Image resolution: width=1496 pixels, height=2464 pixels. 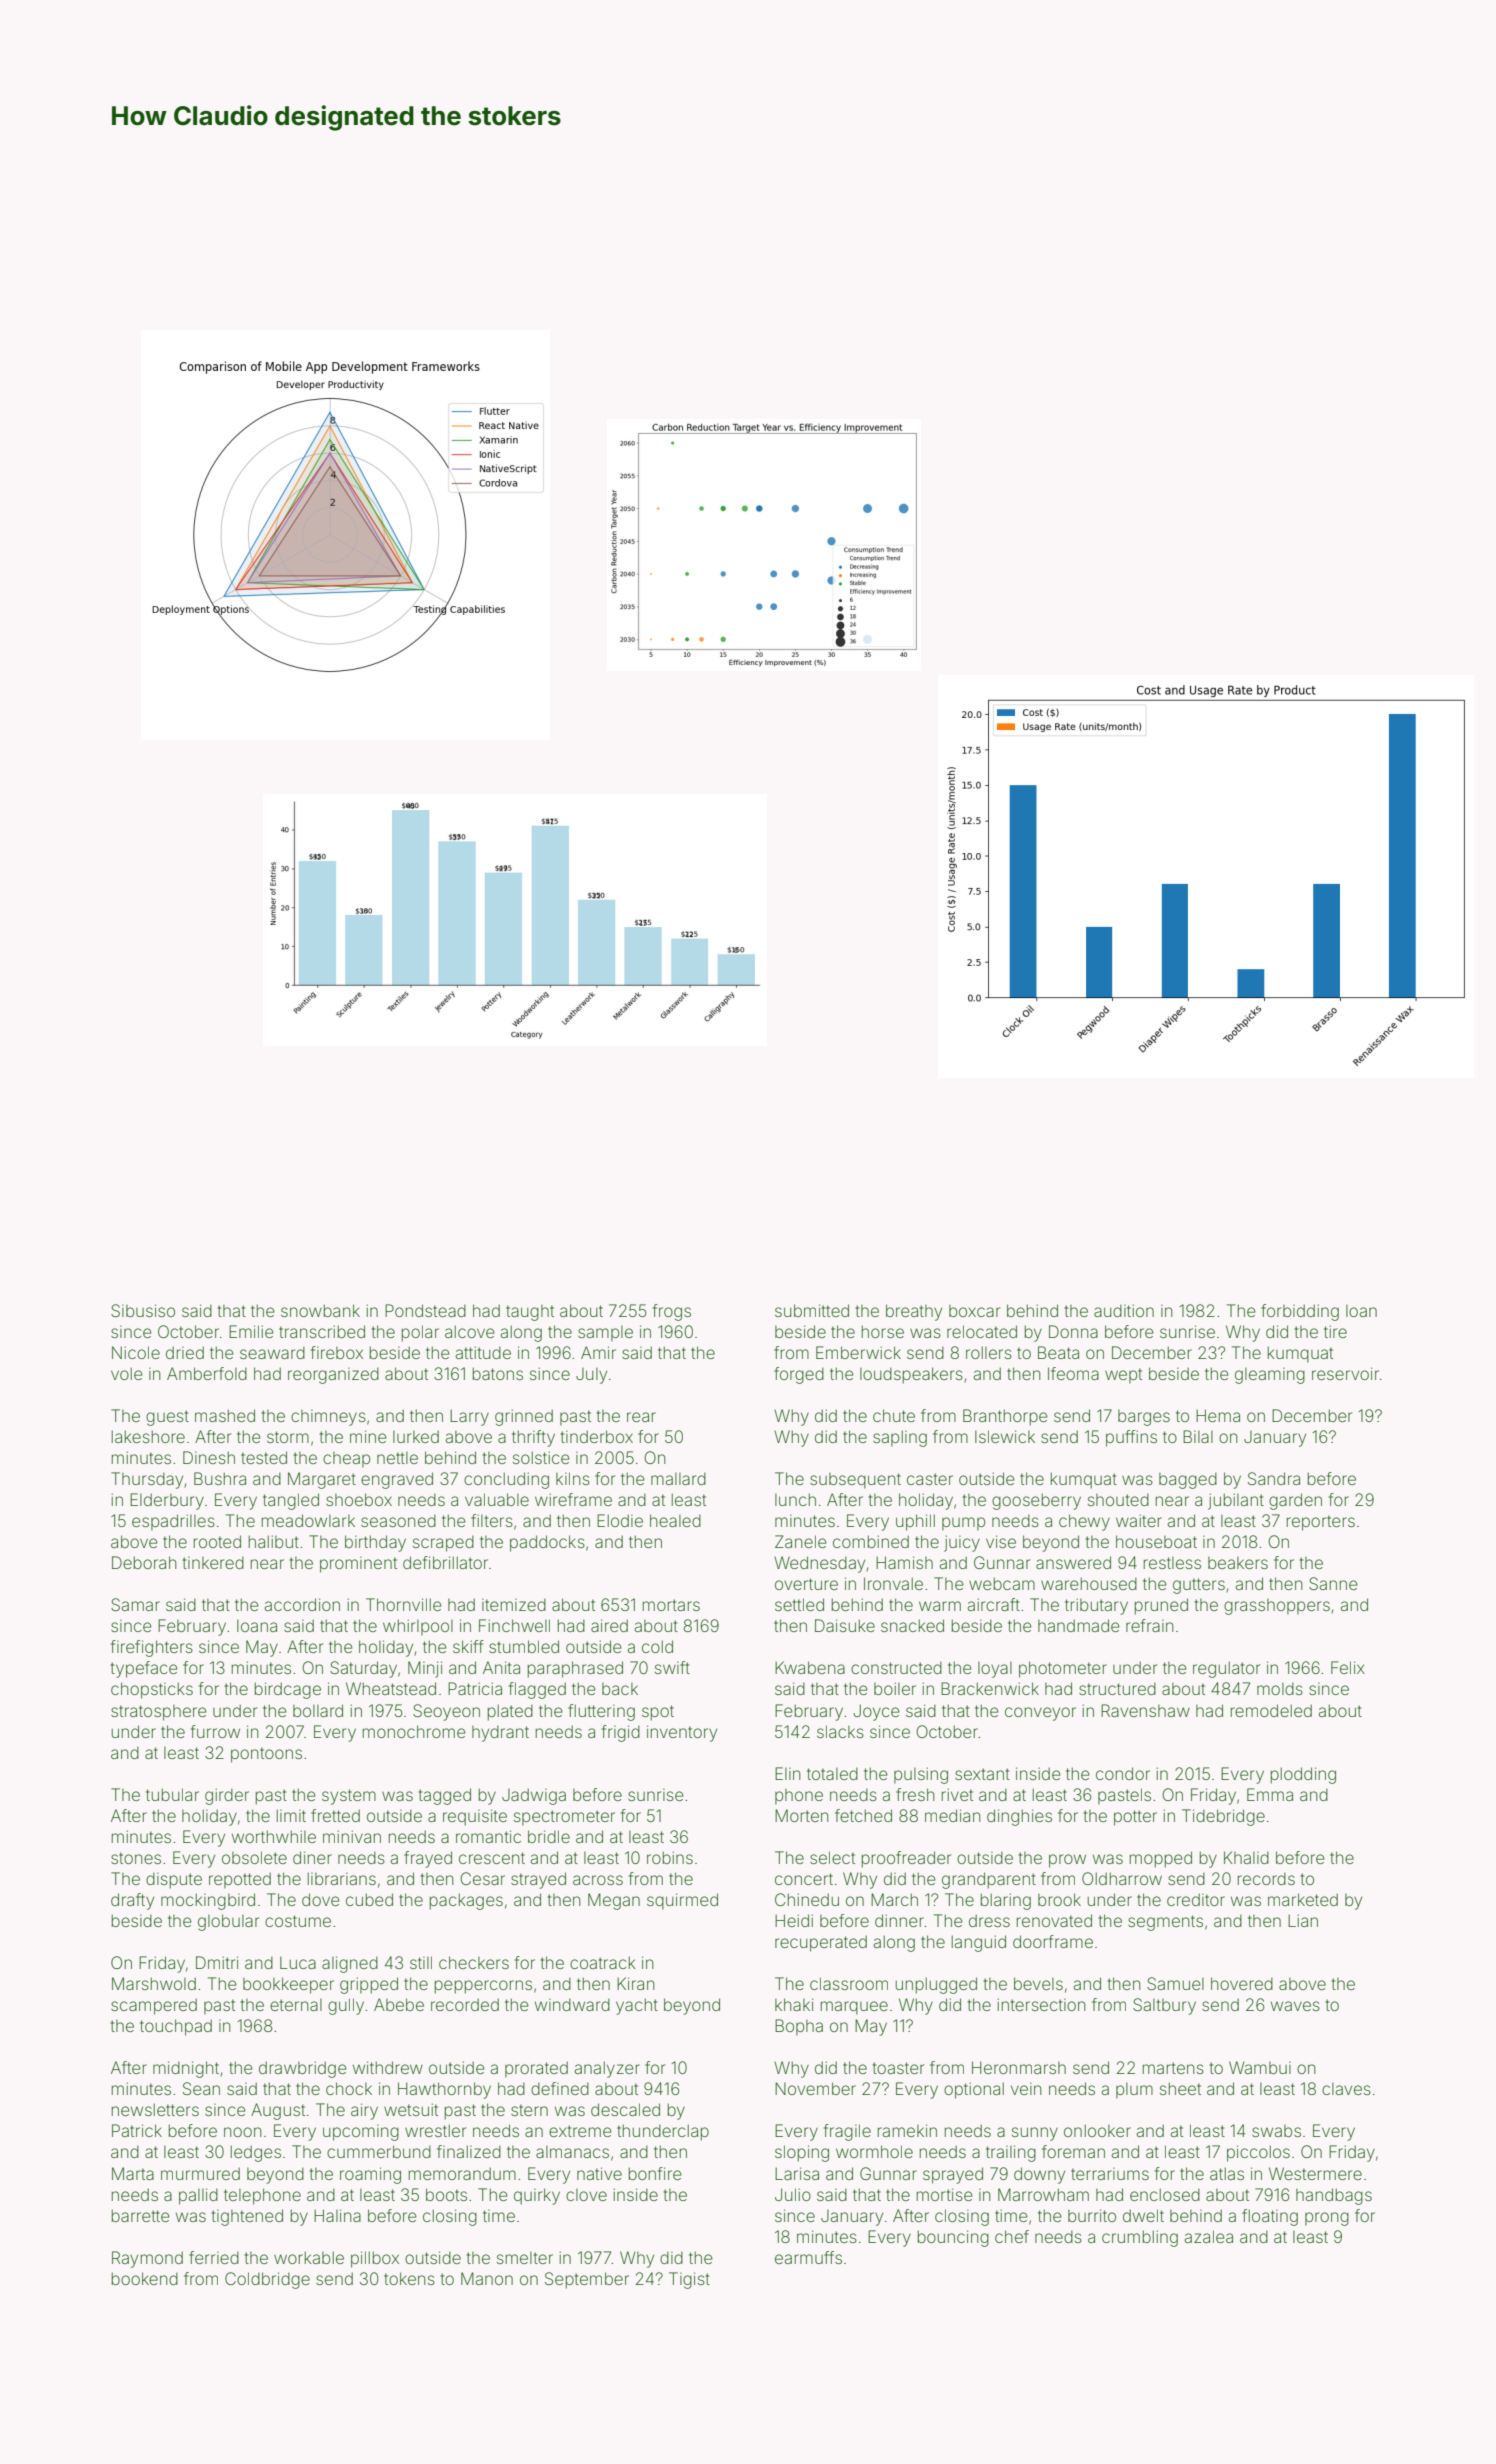 I want to click on submitted, so click(x=812, y=1310).
